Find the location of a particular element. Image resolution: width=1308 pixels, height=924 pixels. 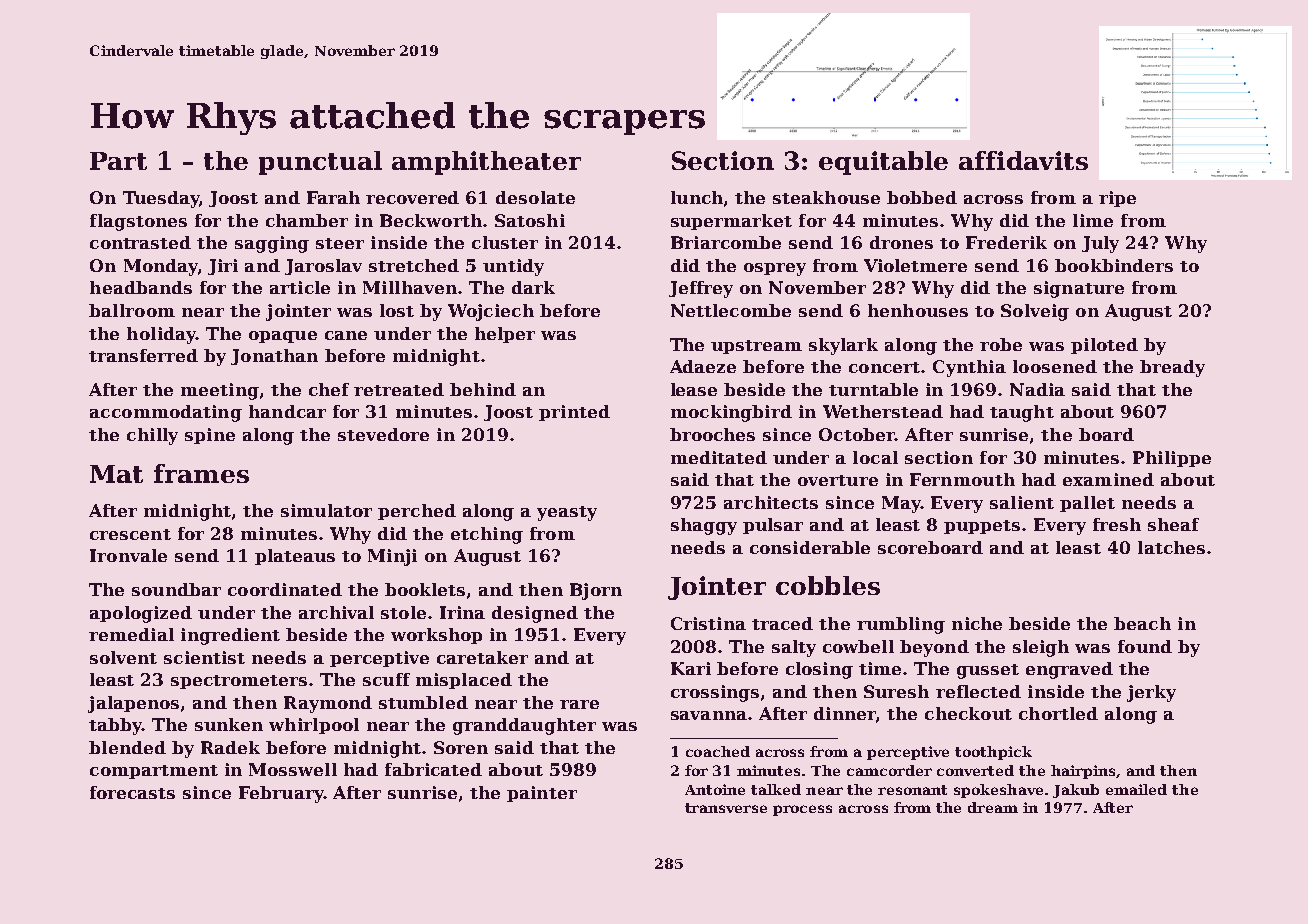

process is located at coordinates (802, 810).
